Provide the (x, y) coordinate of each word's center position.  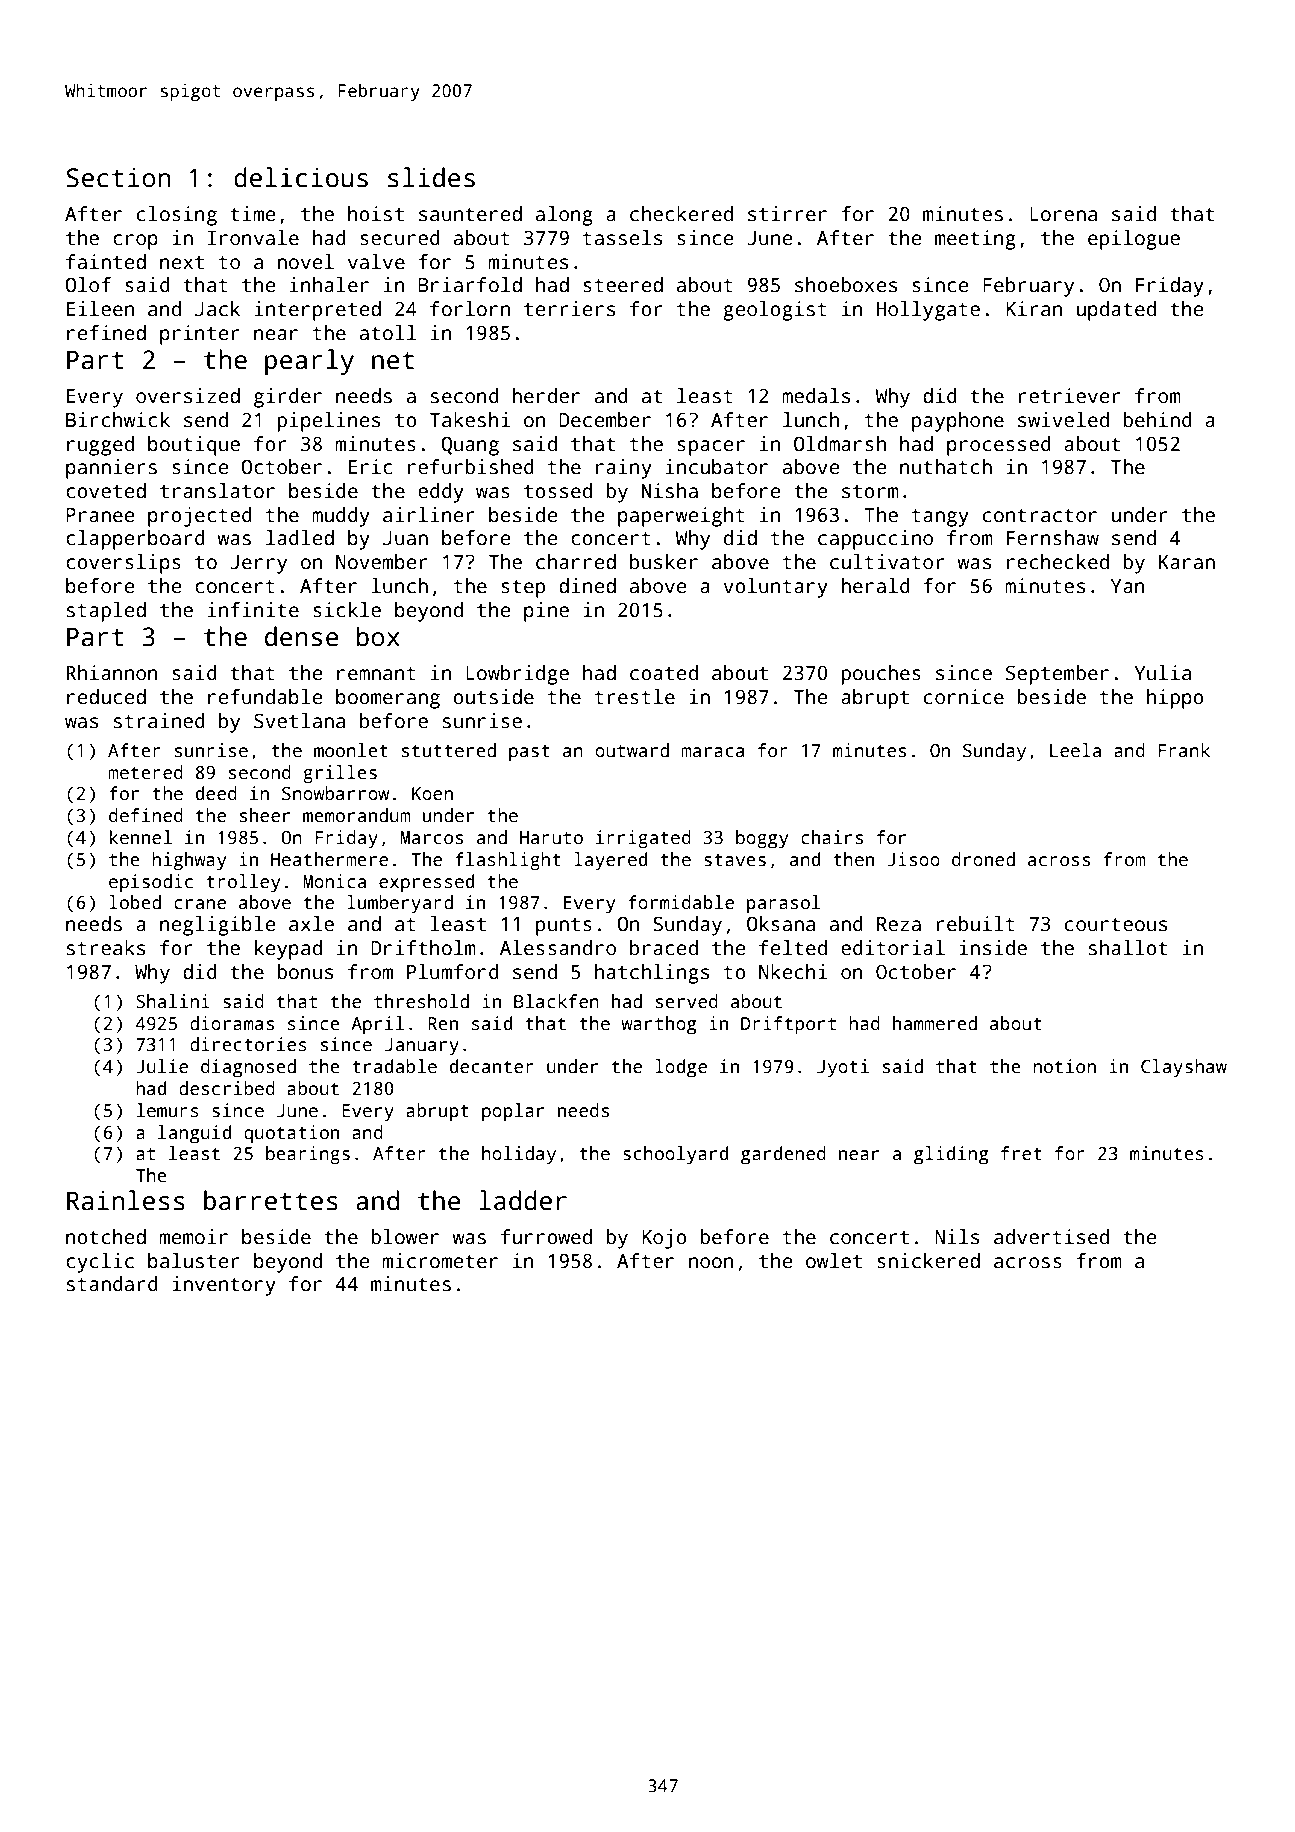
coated (664, 673)
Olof (88, 285)
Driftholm (423, 948)
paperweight (681, 517)
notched (106, 1237)
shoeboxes (846, 285)
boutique (194, 446)
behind (1157, 420)
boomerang (388, 699)
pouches (881, 675)
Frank (1184, 750)
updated (1116, 311)
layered (610, 861)
